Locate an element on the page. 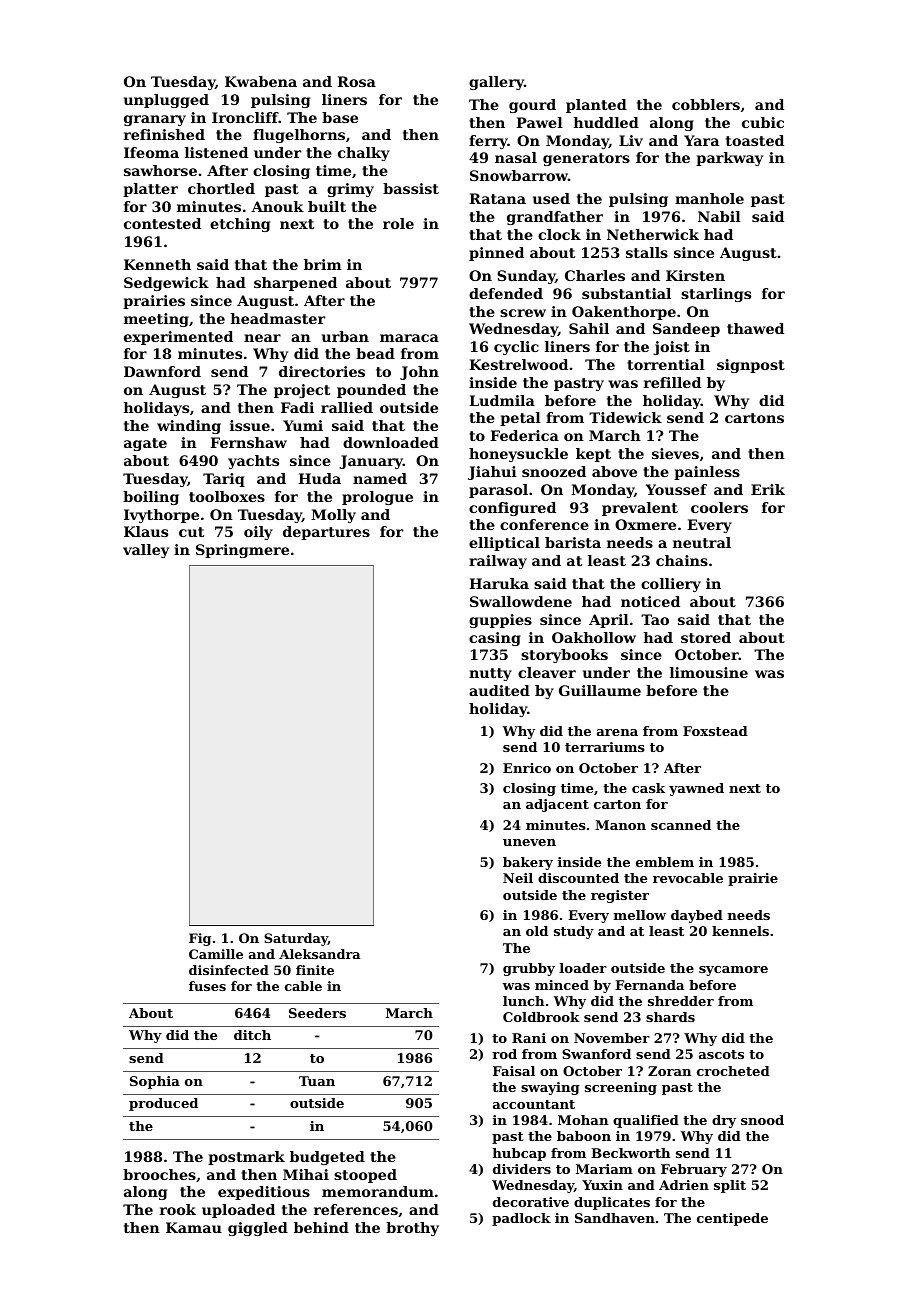  brothy is located at coordinates (412, 1229).
